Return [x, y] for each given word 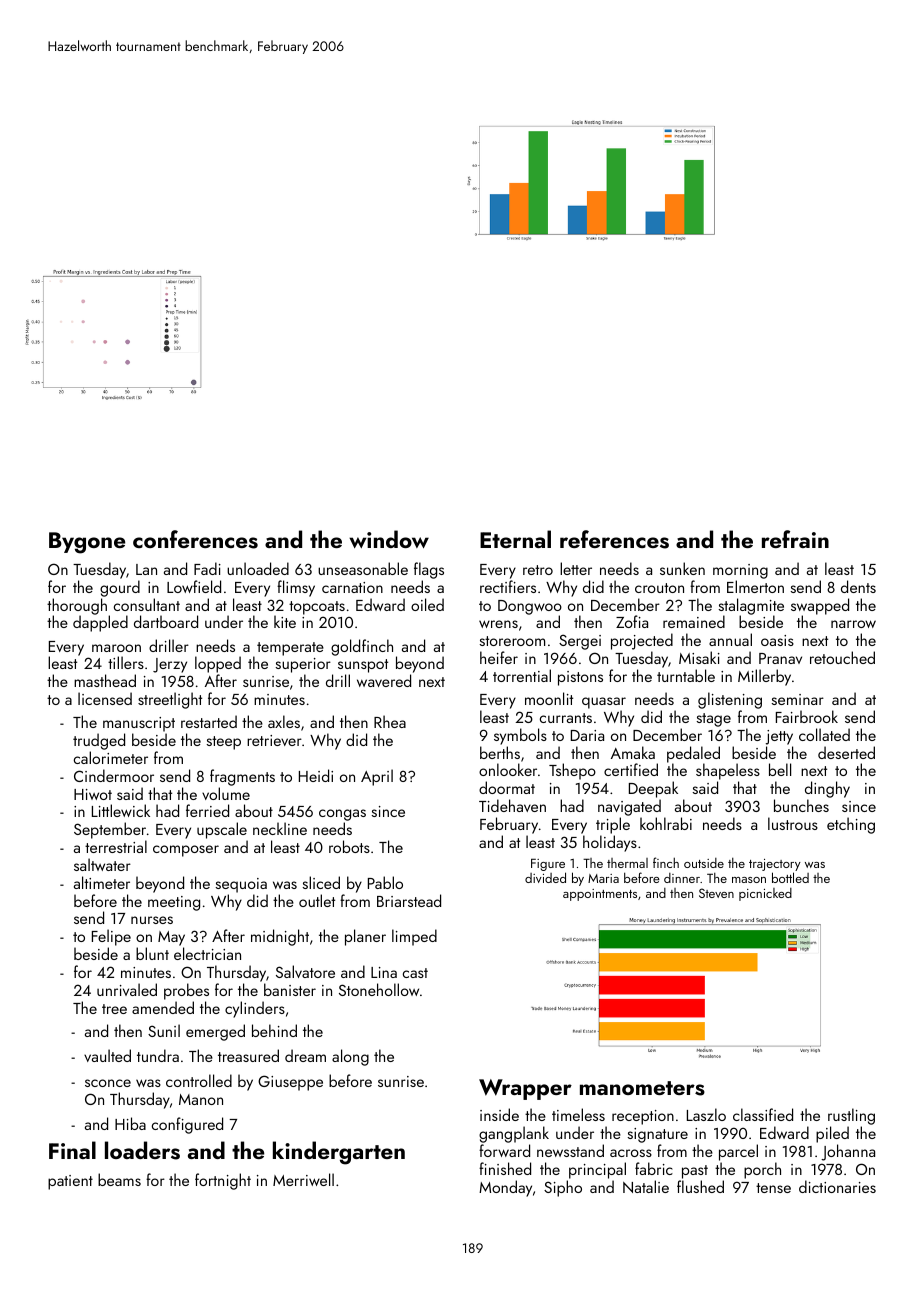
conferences [195, 539]
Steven [716, 893]
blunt [152, 953]
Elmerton [755, 586]
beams [119, 1179]
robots [349, 846]
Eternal [515, 539]
